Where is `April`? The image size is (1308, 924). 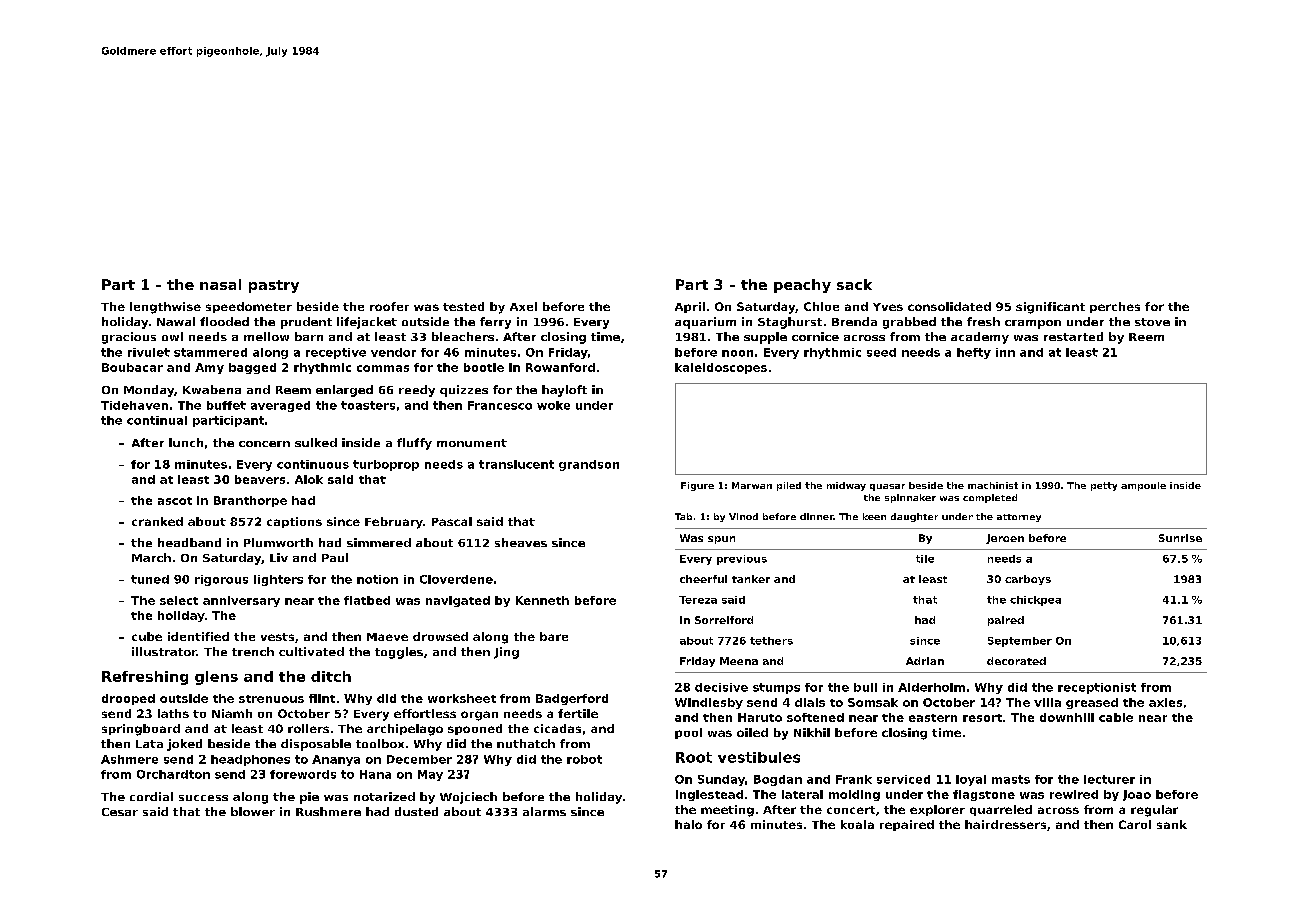 April is located at coordinates (690, 307).
